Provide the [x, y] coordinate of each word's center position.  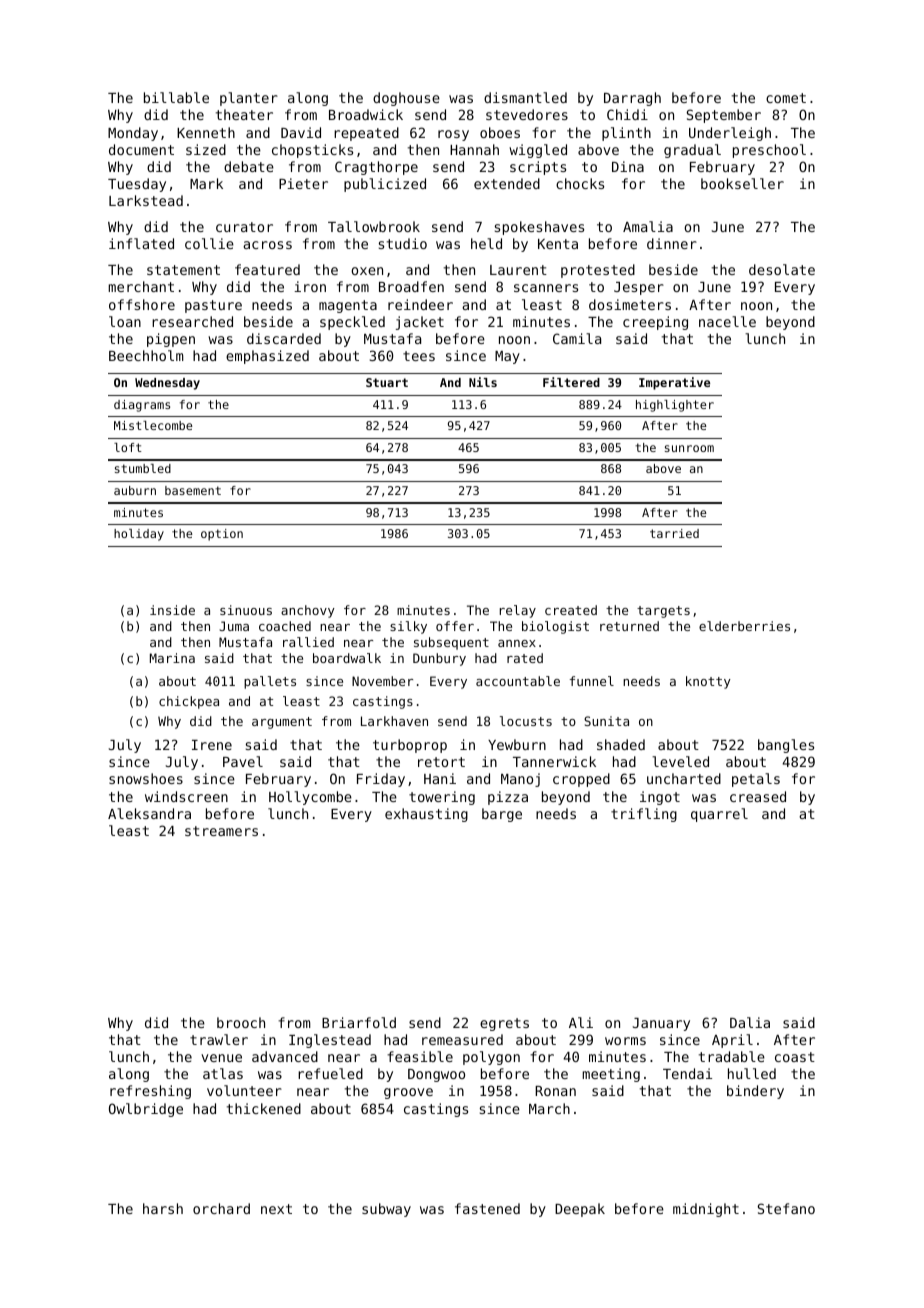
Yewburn [517, 744]
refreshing [150, 1092]
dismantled [525, 97]
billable [176, 97]
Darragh [632, 99]
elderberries [744, 626]
